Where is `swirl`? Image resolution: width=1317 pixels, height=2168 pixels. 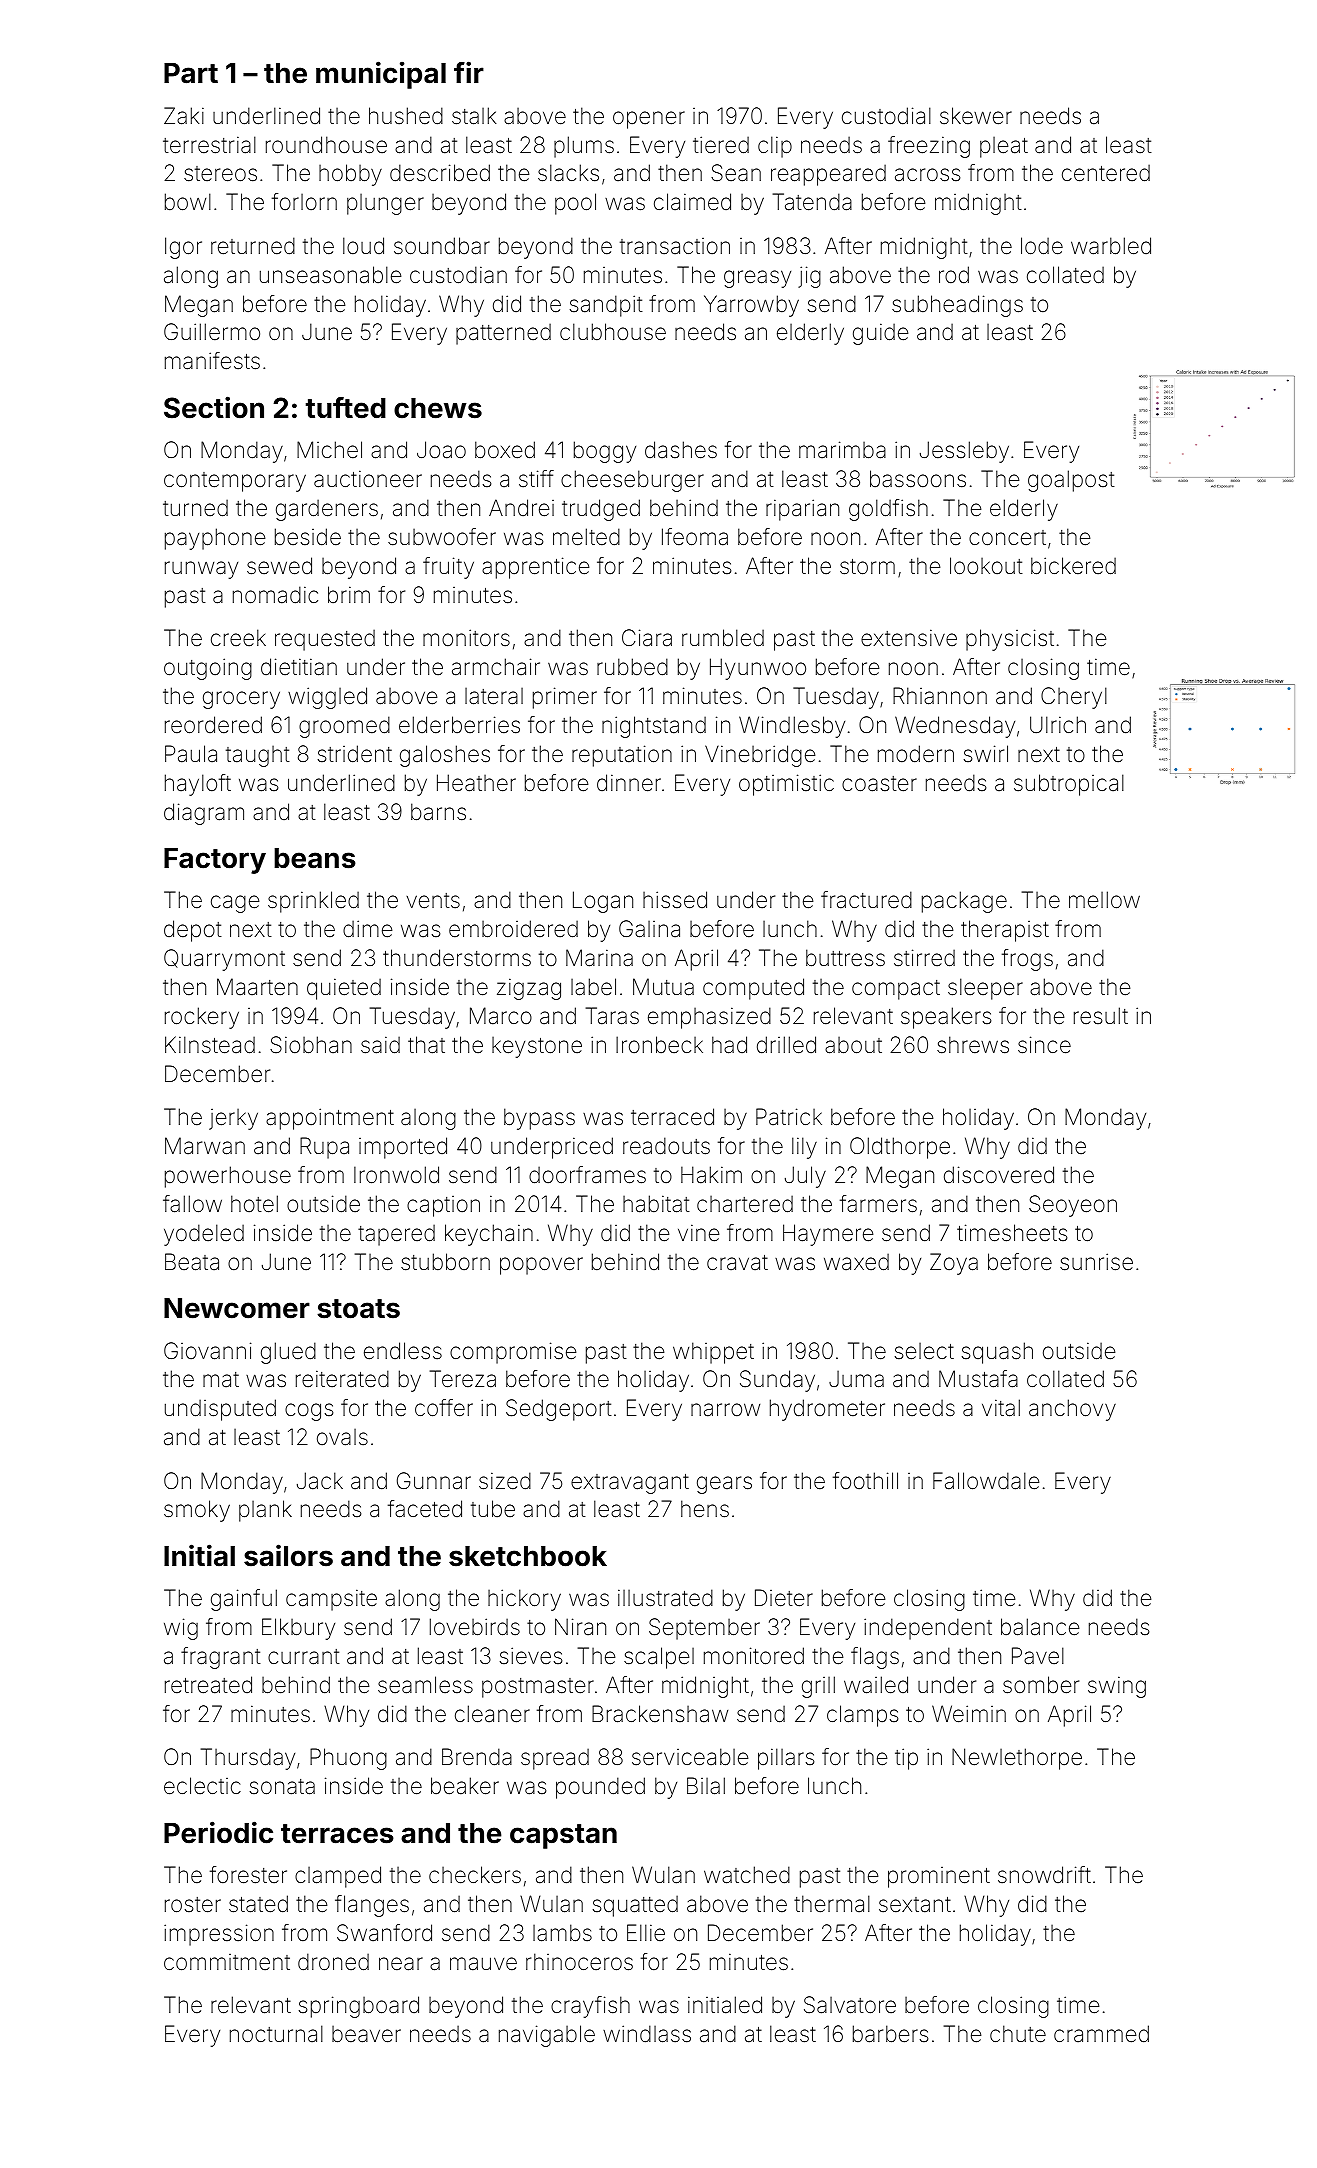
swirl is located at coordinates (986, 753).
